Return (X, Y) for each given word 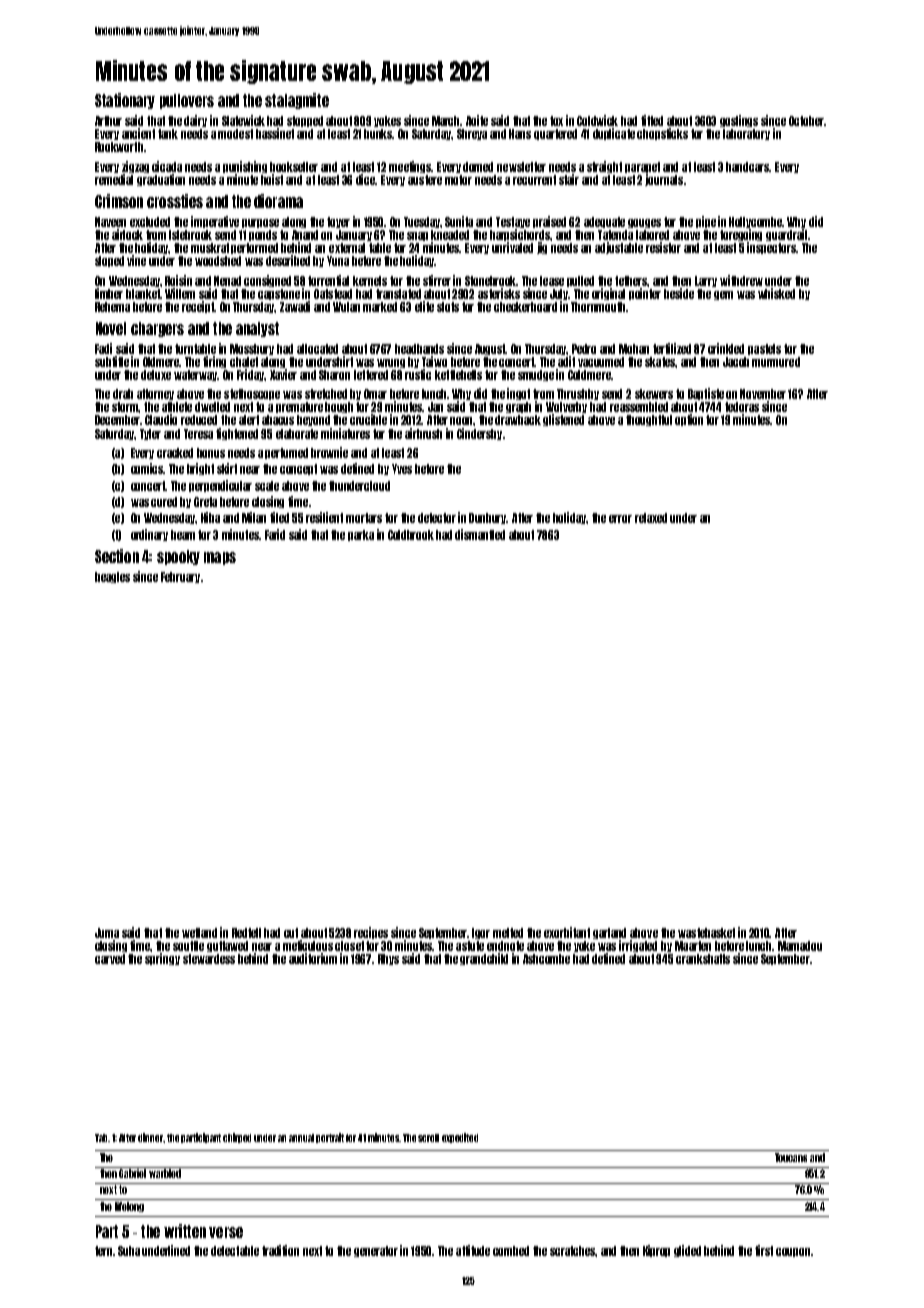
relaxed (651, 518)
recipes (371, 933)
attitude (473, 1250)
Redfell (246, 933)
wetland (199, 933)
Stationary (125, 101)
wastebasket (706, 933)
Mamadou (800, 946)
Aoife (477, 120)
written (185, 1231)
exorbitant (567, 932)
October (806, 121)
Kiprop (656, 1251)
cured (164, 502)
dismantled (480, 534)
